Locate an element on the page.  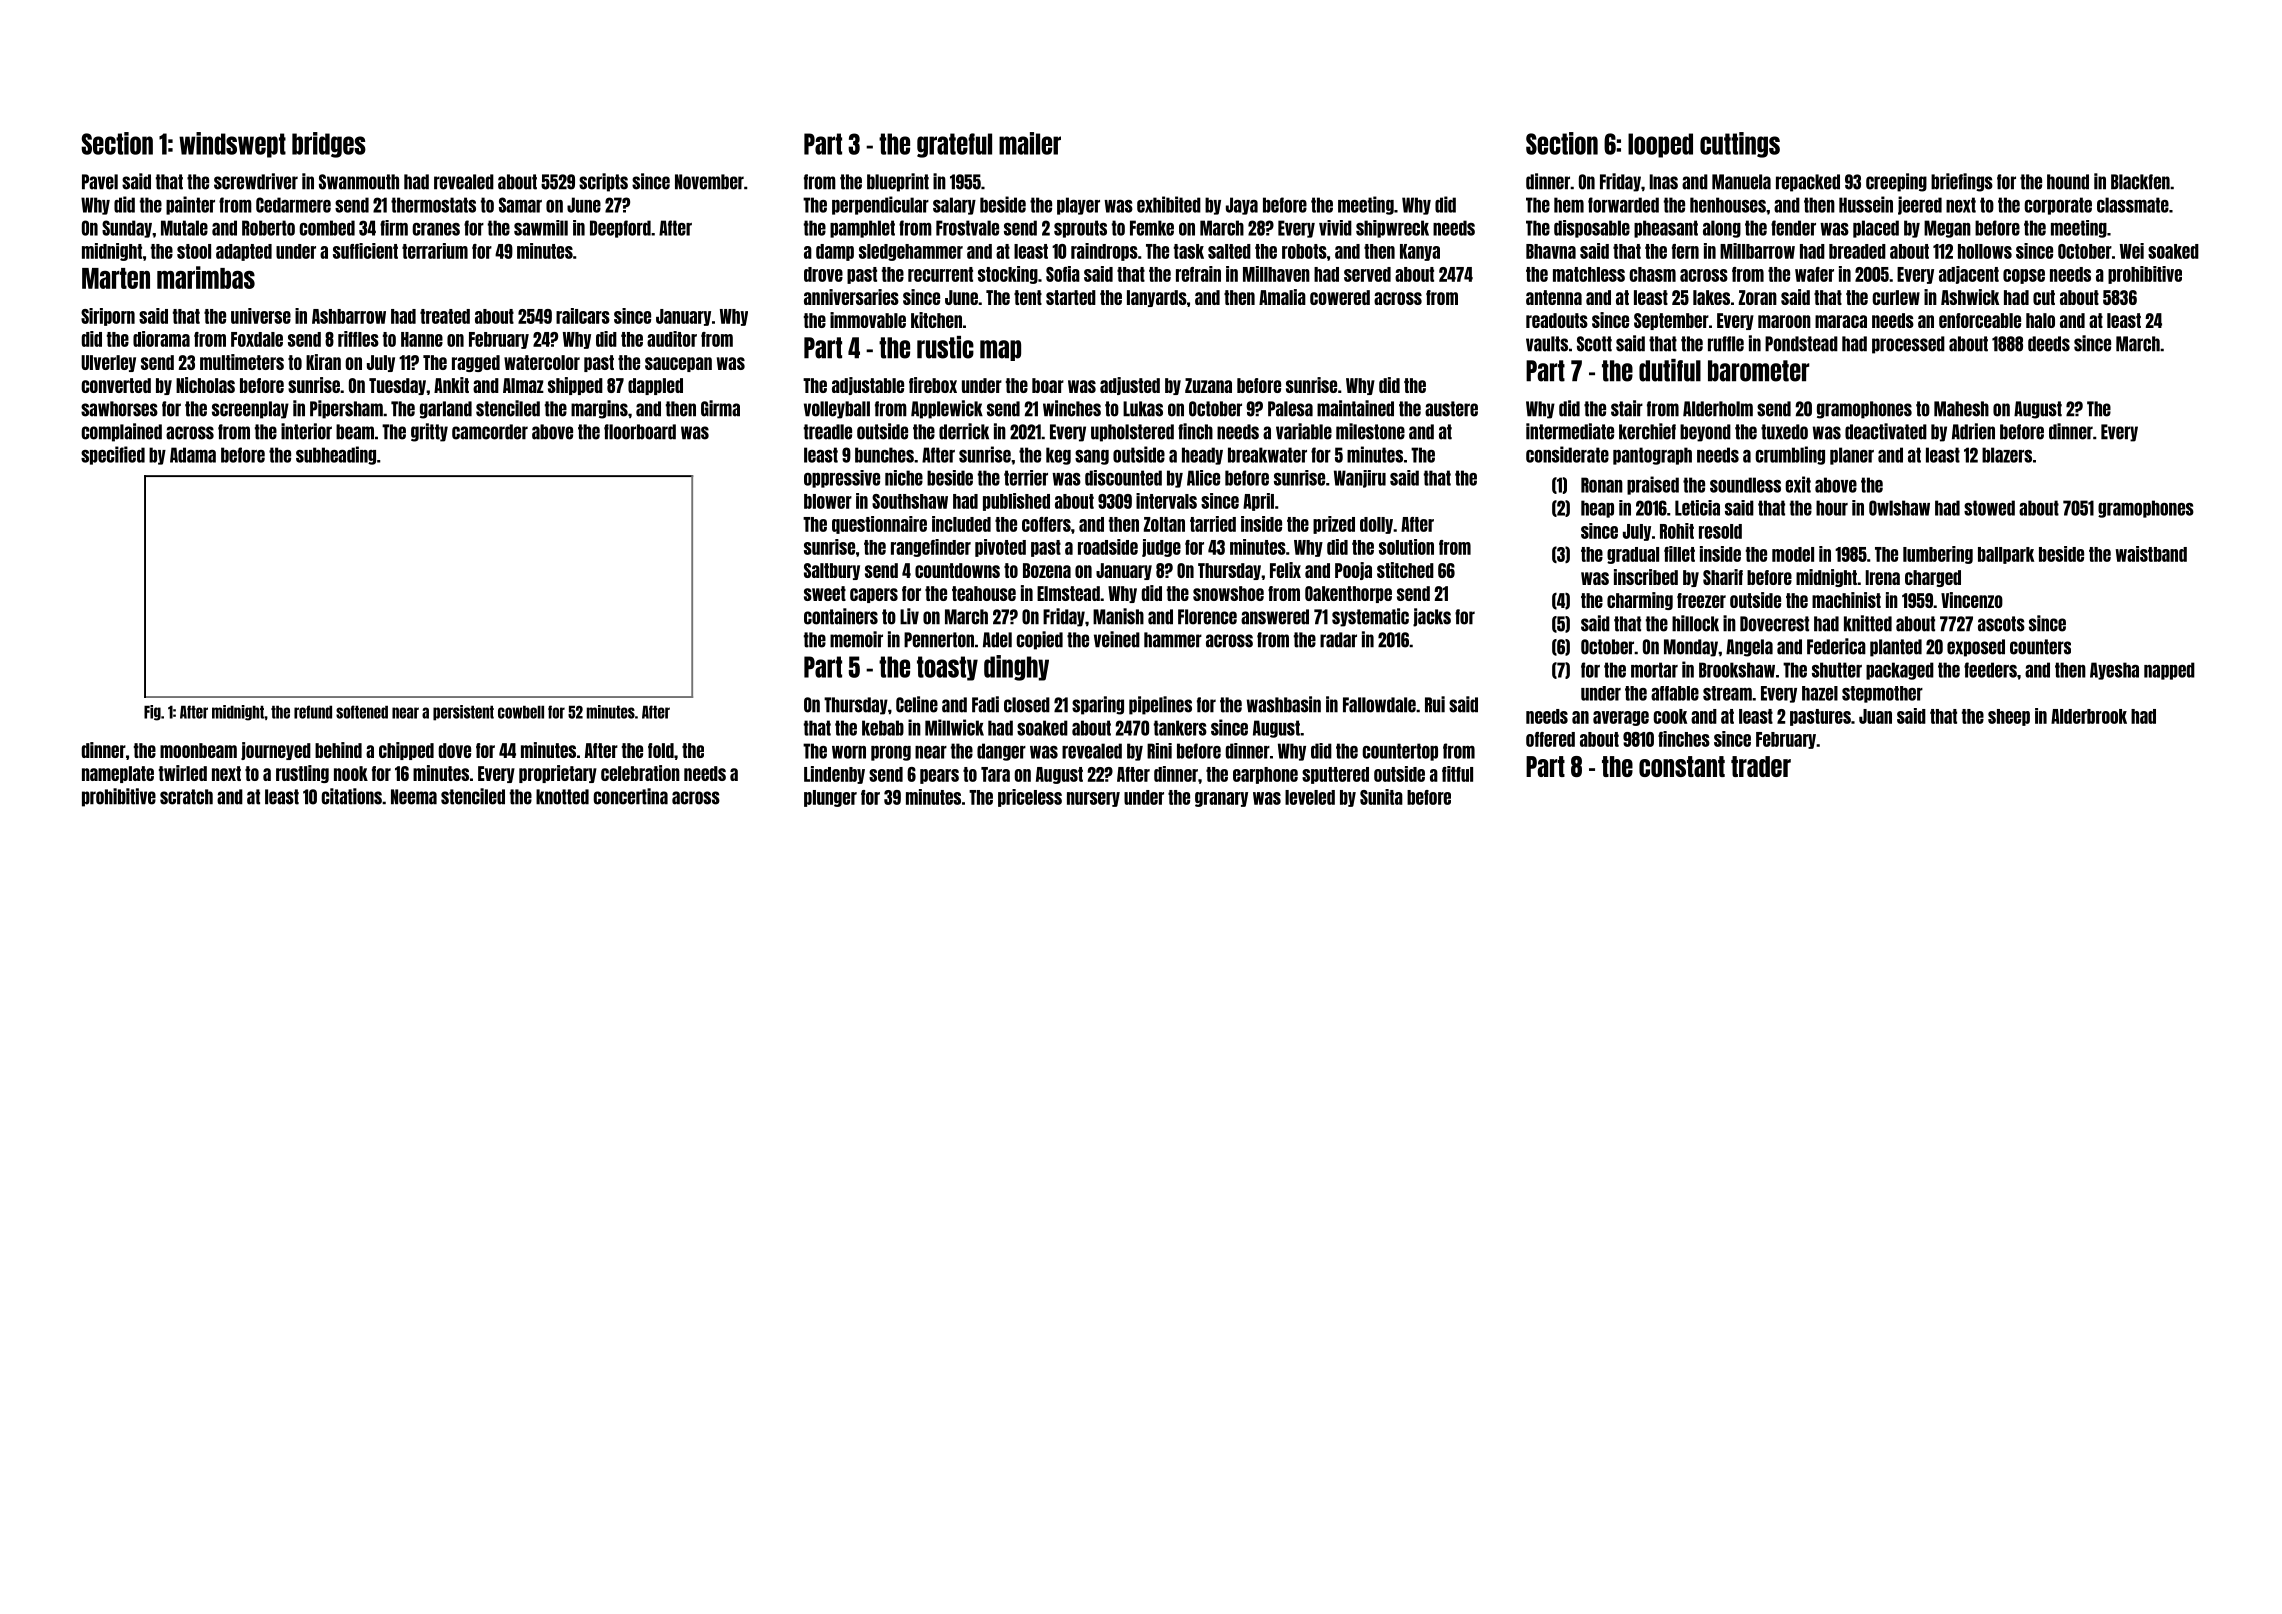
painter is located at coordinates (190, 205).
